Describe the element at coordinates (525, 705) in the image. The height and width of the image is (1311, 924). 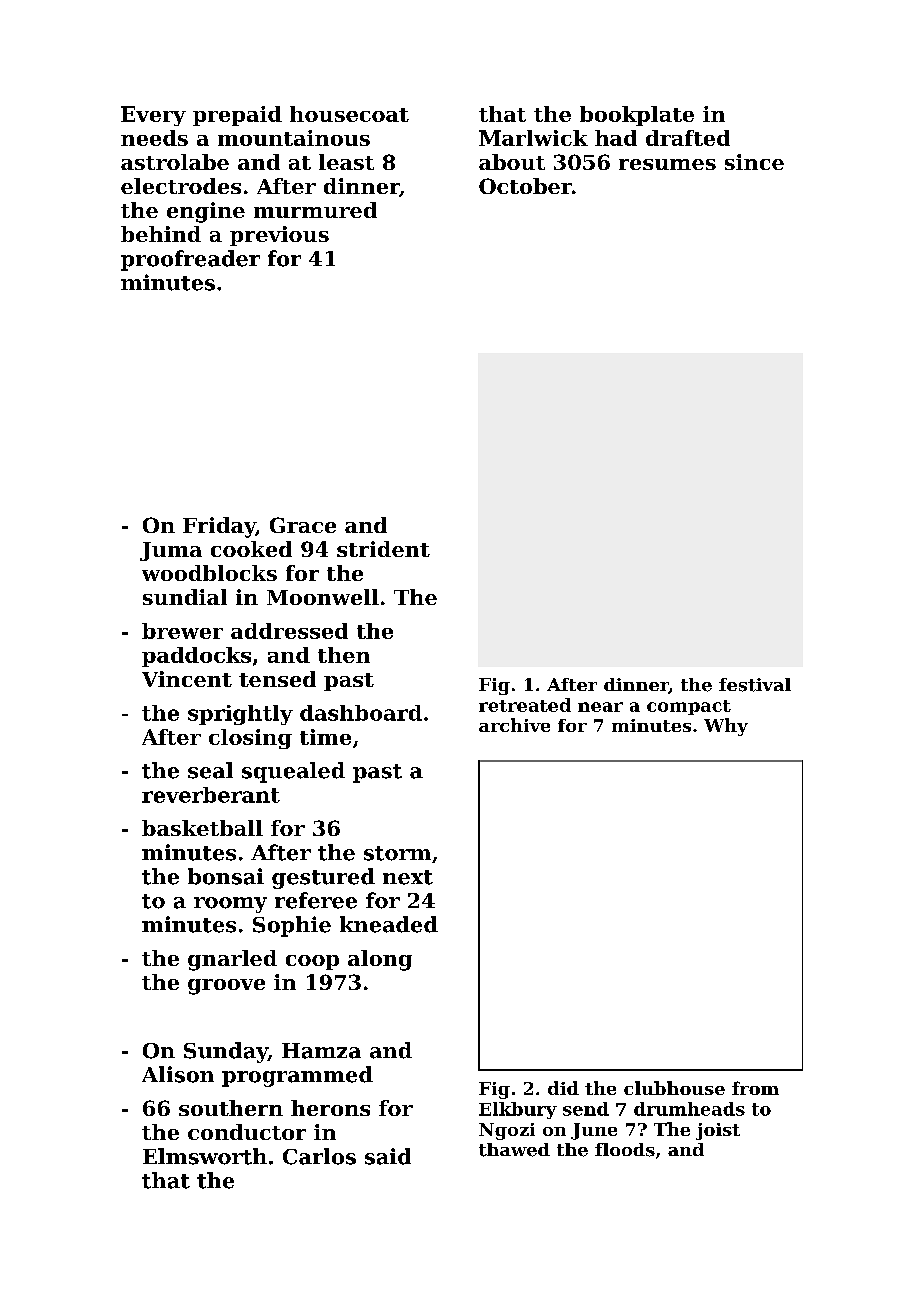
I see `retreated` at that location.
